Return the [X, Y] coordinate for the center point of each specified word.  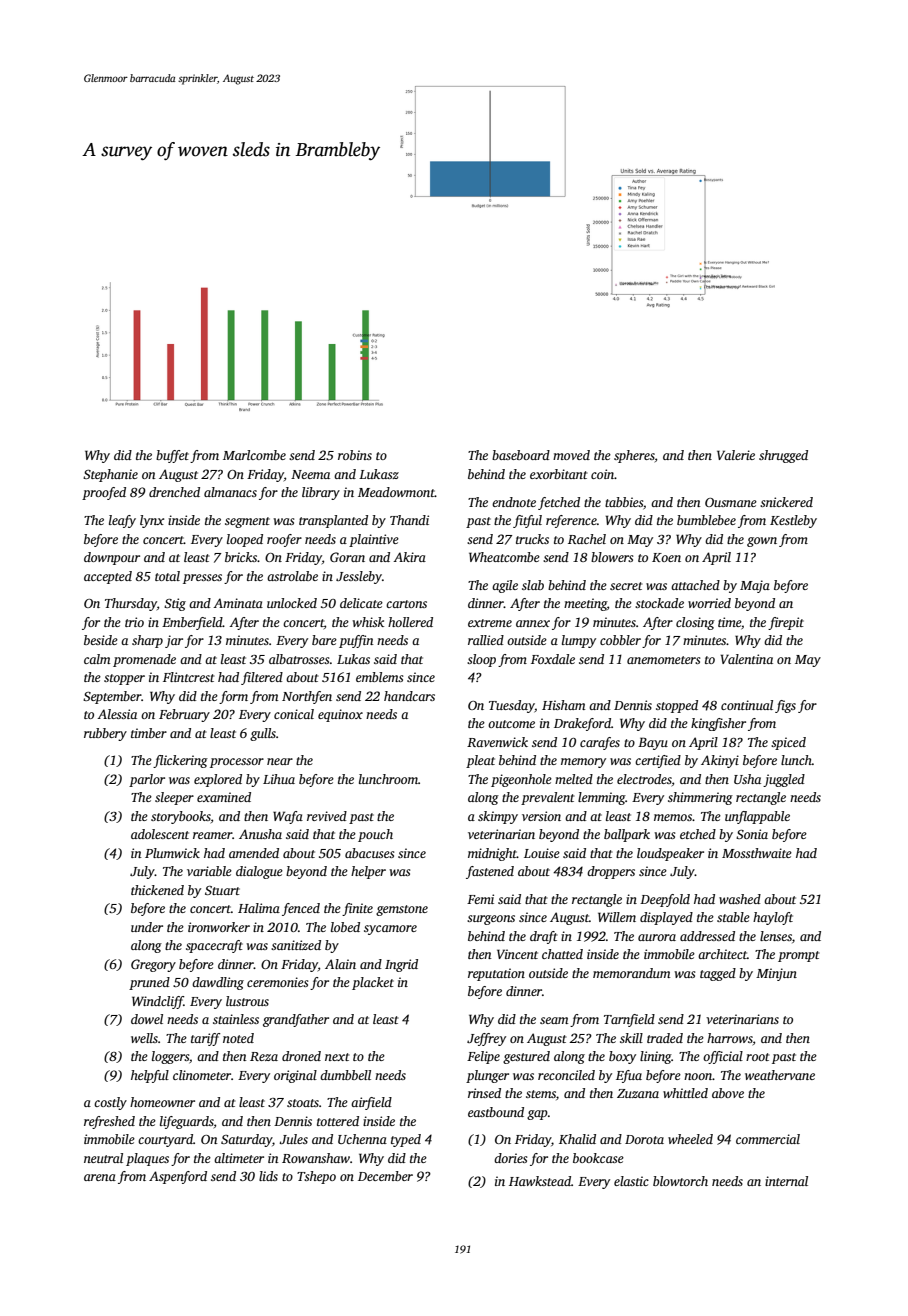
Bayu [653, 743]
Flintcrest [188, 677]
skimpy [498, 817]
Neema [310, 474]
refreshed [109, 1122]
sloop [481, 660]
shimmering [700, 798]
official [723, 1057]
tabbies [624, 502]
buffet [172, 456]
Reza [264, 1056]
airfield [371, 1103]
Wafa [288, 817]
